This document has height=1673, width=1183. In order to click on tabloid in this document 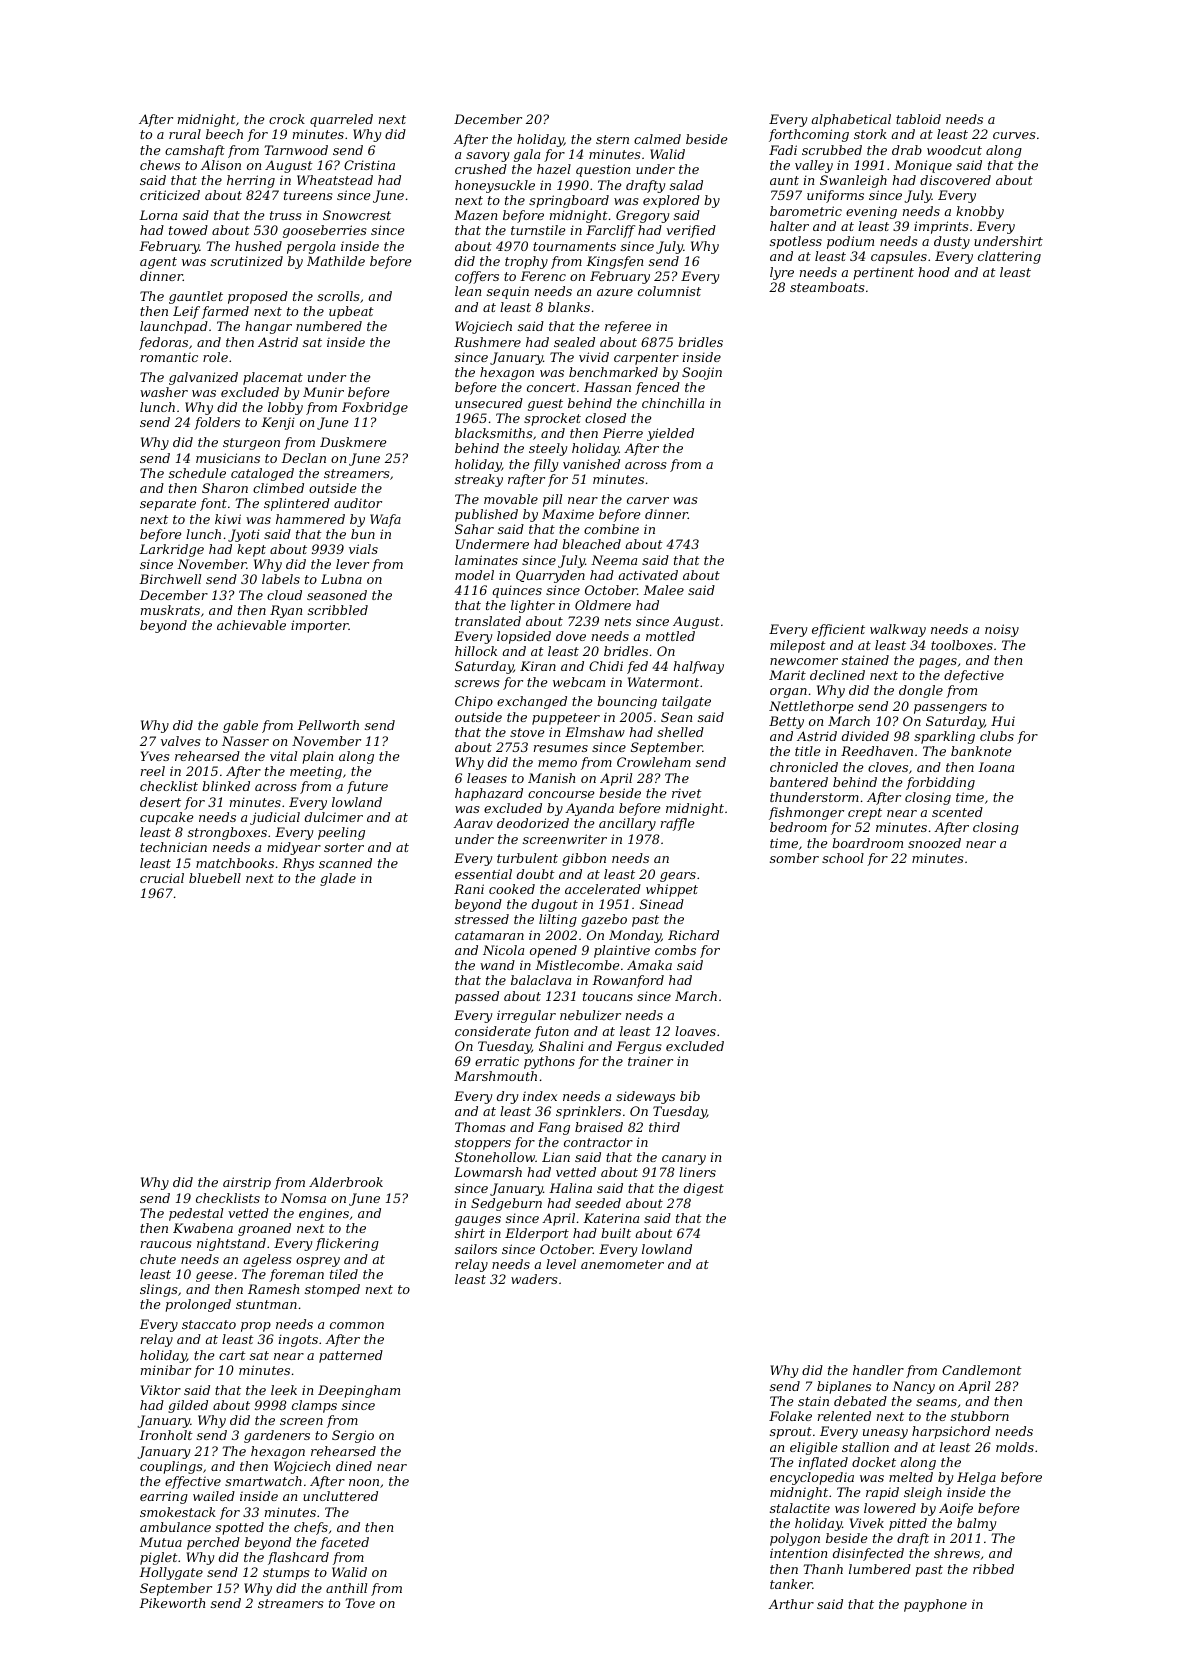, I will do `click(918, 119)`.
